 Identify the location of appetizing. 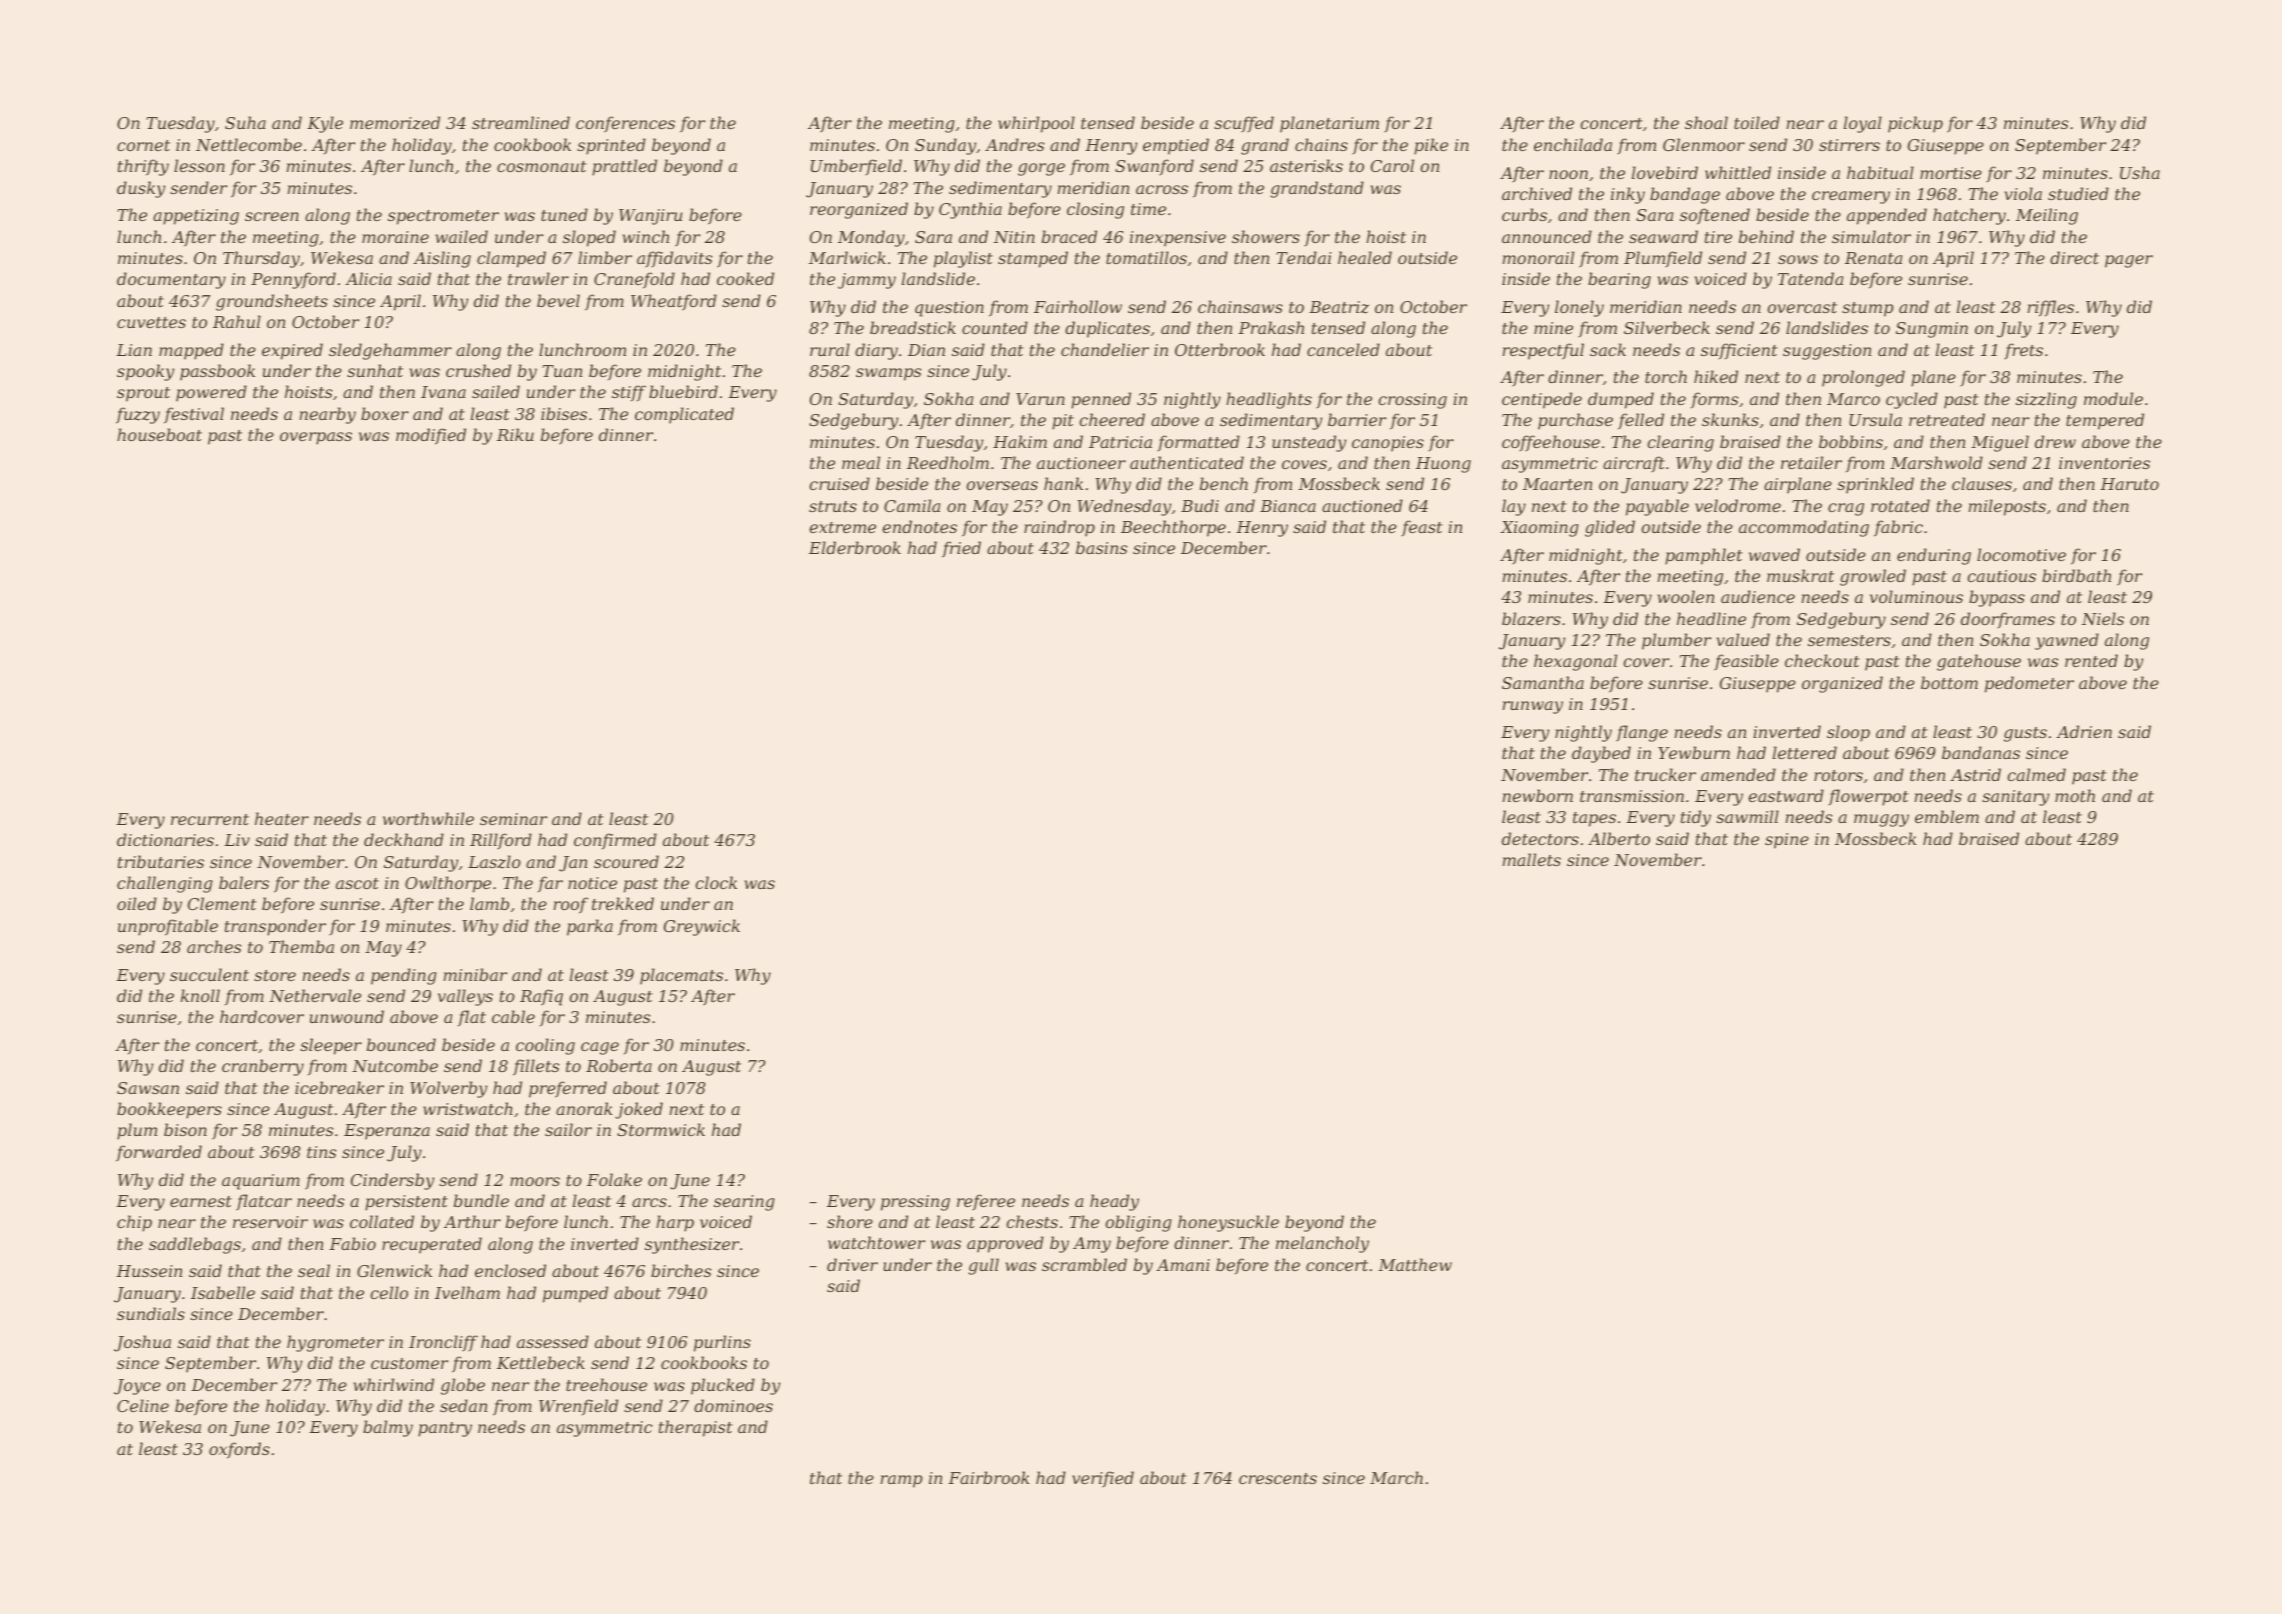
(196, 217).
